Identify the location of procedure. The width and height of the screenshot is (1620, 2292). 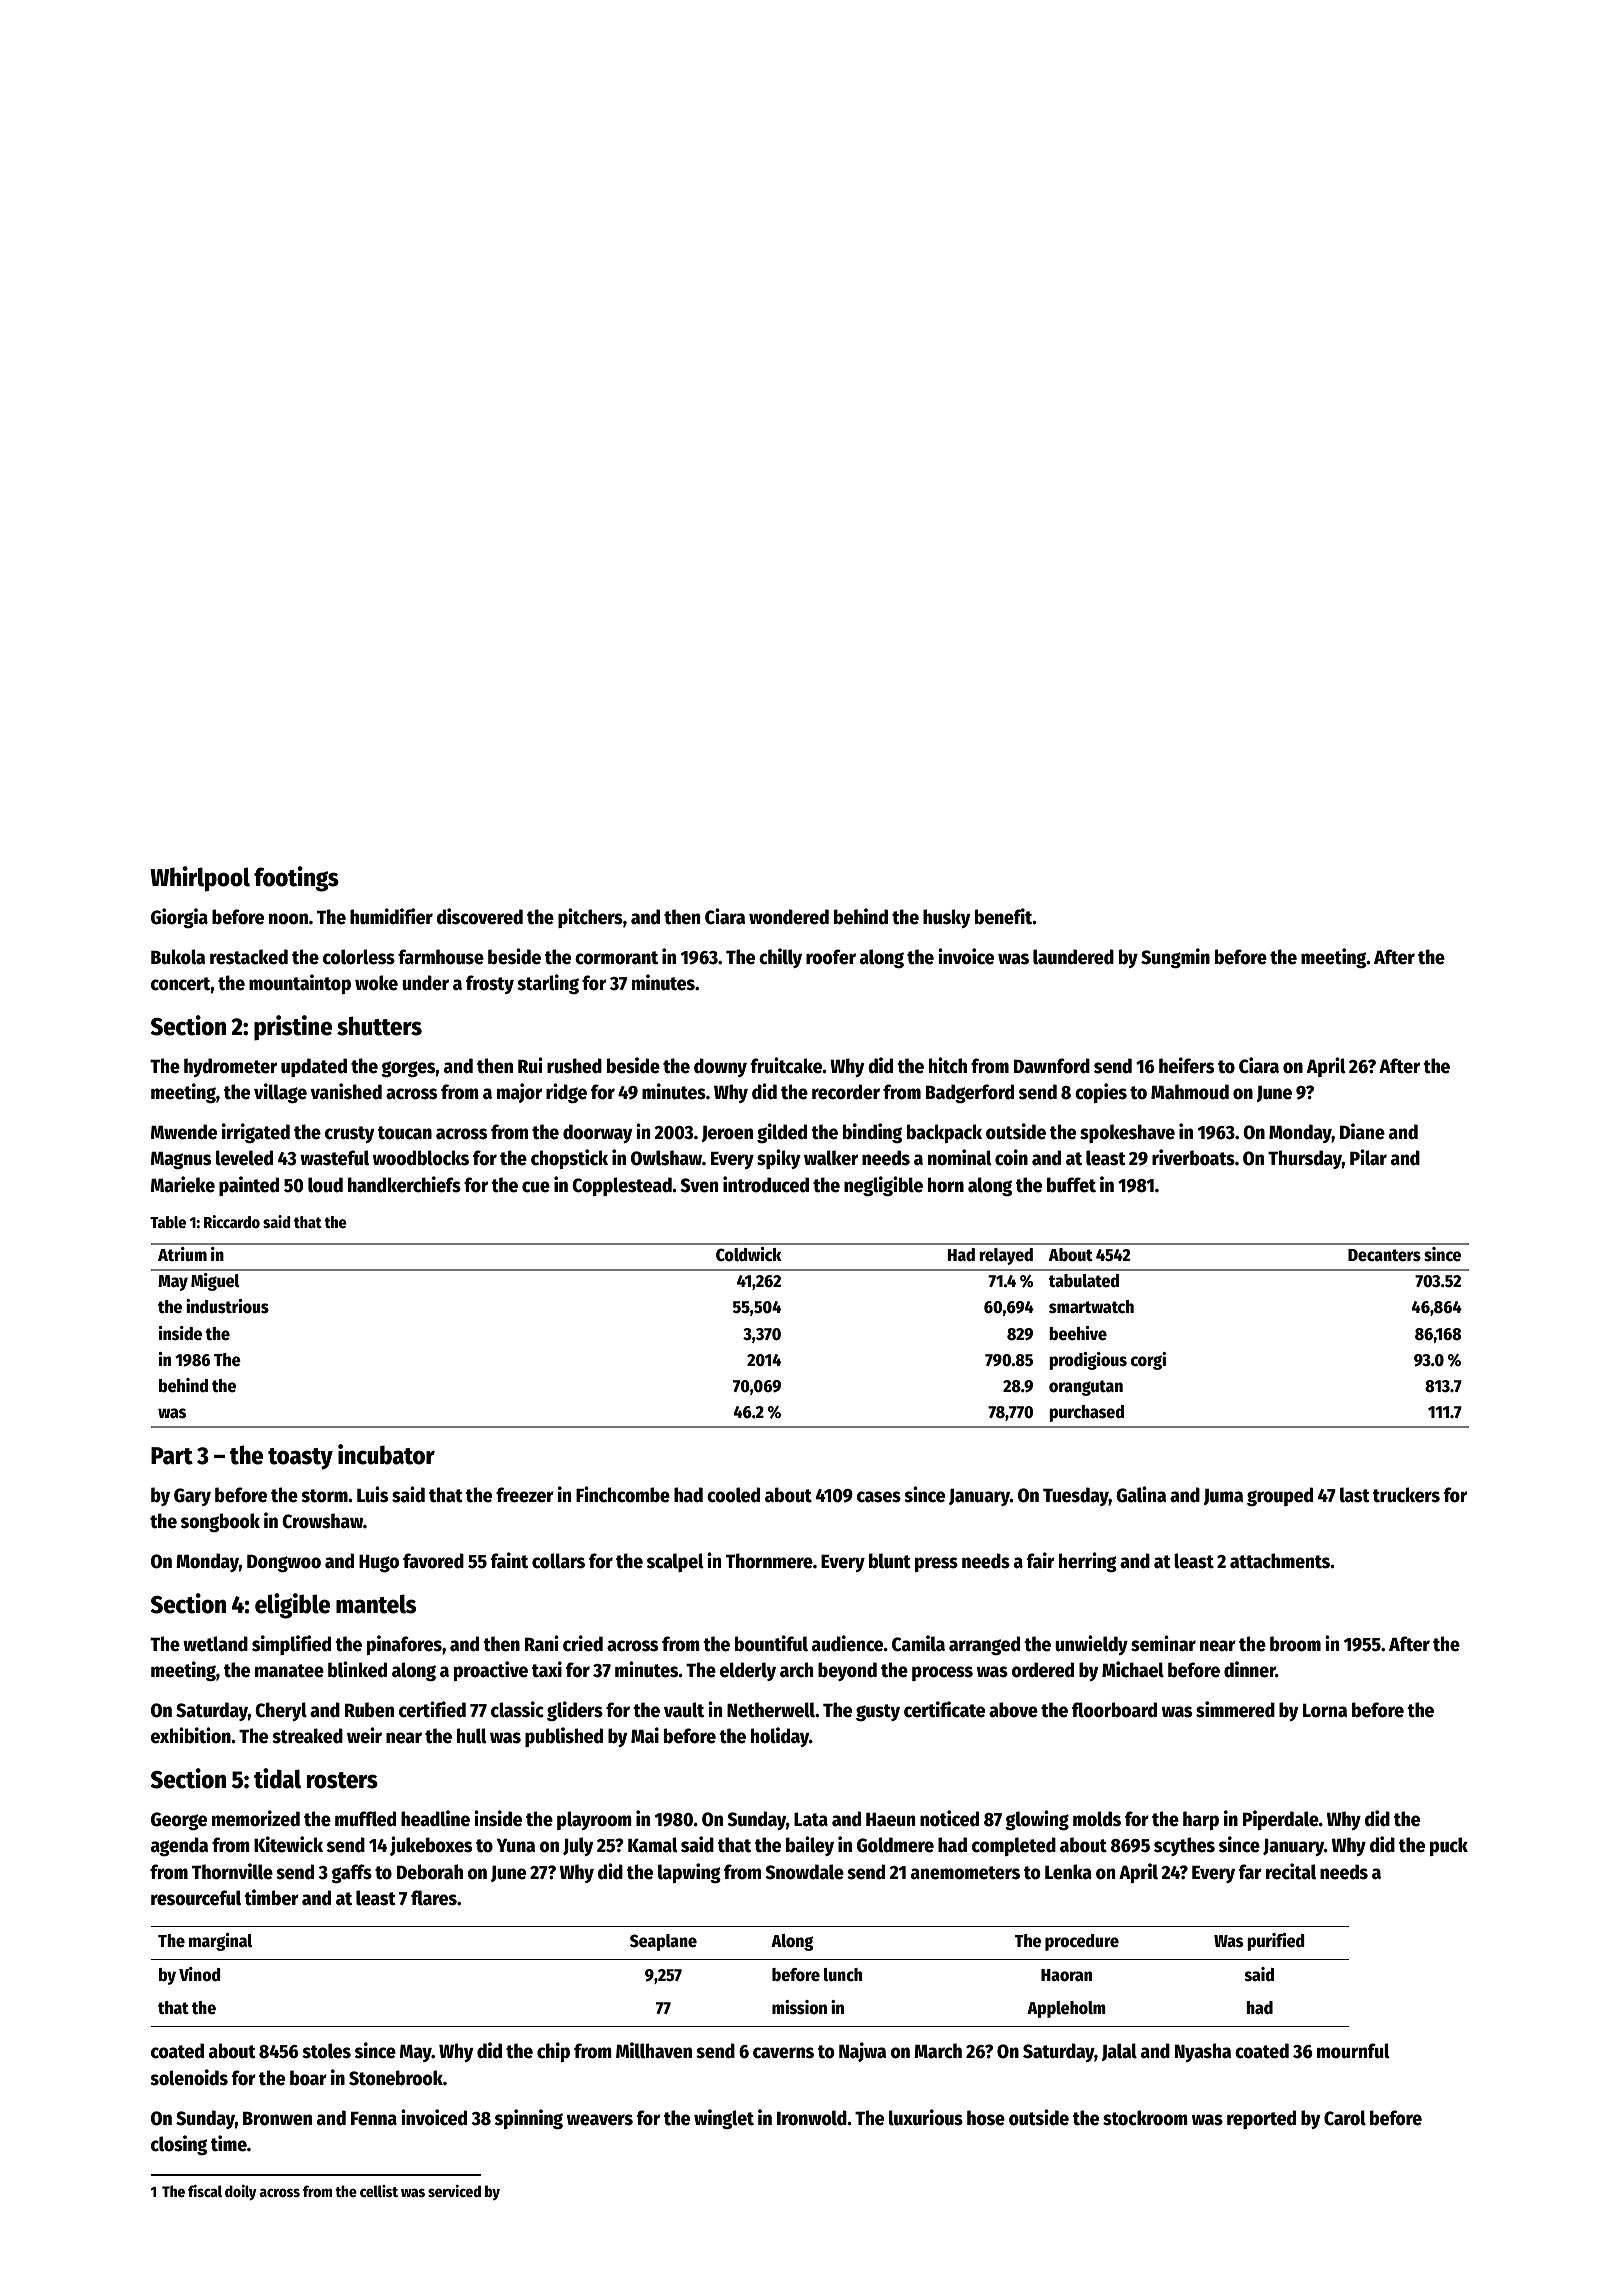
(1082, 1942).
